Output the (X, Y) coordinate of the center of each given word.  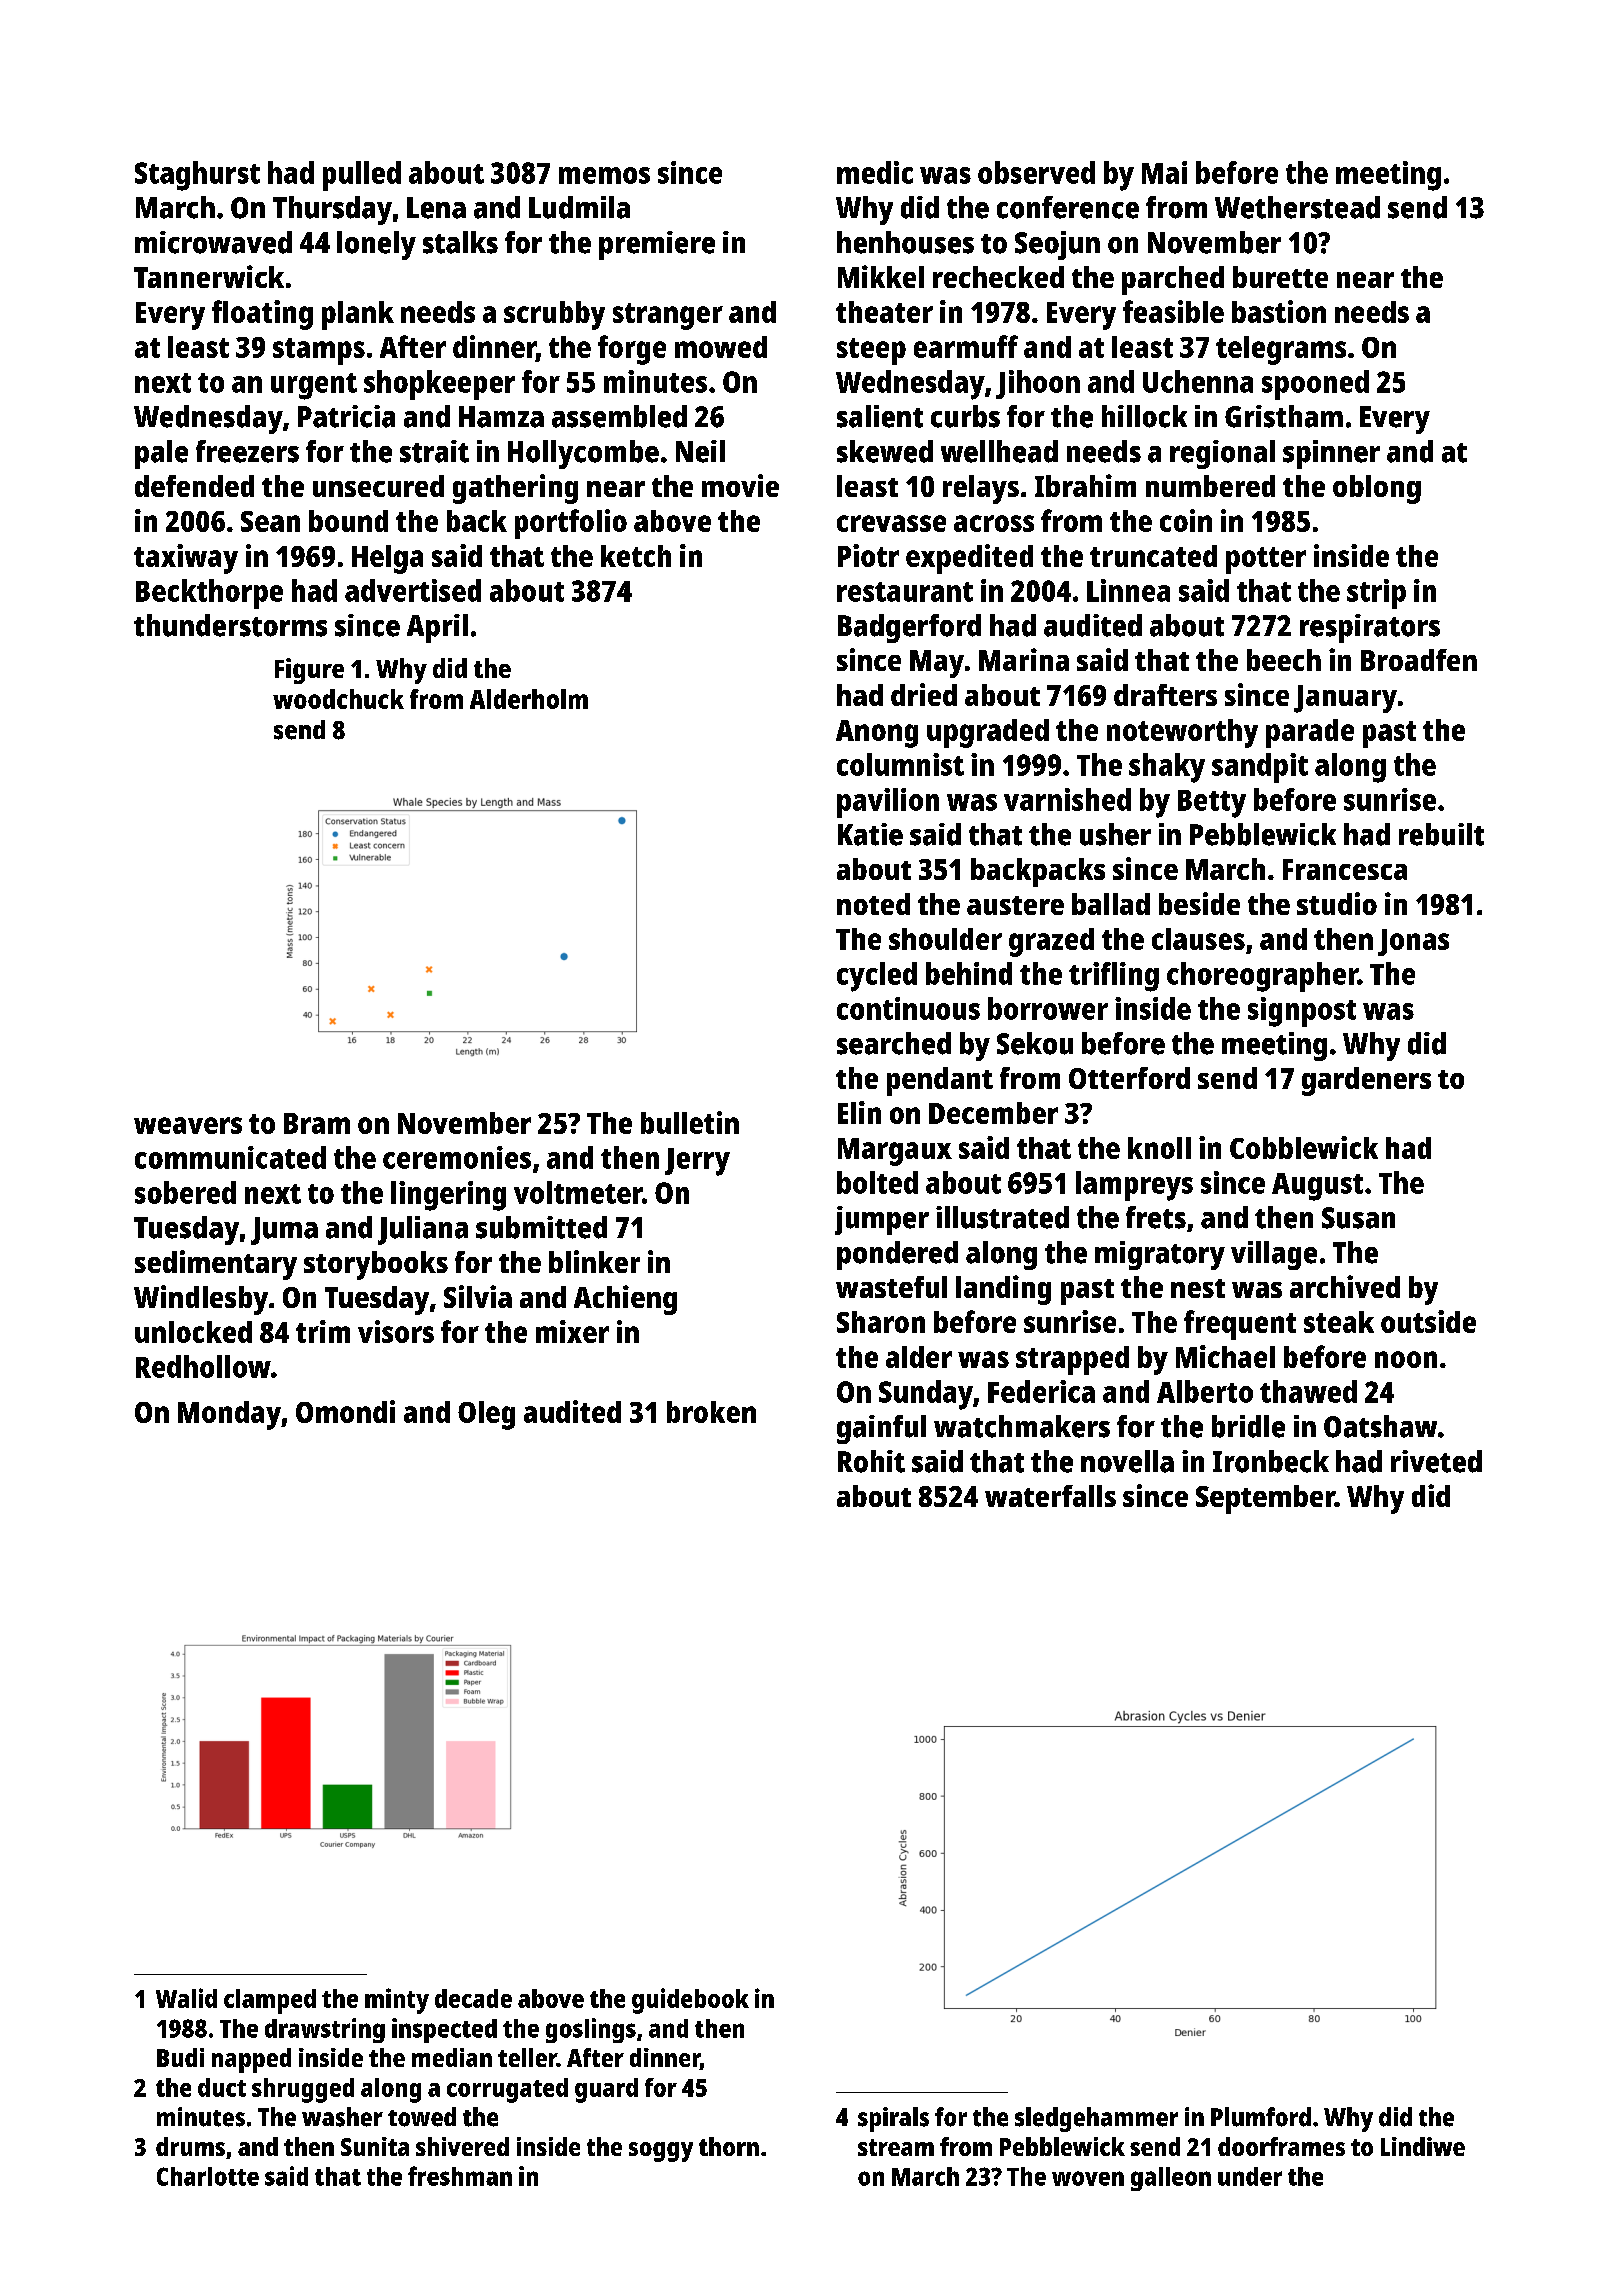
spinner (1331, 454)
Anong (877, 734)
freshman (460, 2176)
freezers (247, 451)
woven (1088, 2178)
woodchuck (338, 699)
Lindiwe (1423, 2146)
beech (1284, 660)
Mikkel (881, 276)
